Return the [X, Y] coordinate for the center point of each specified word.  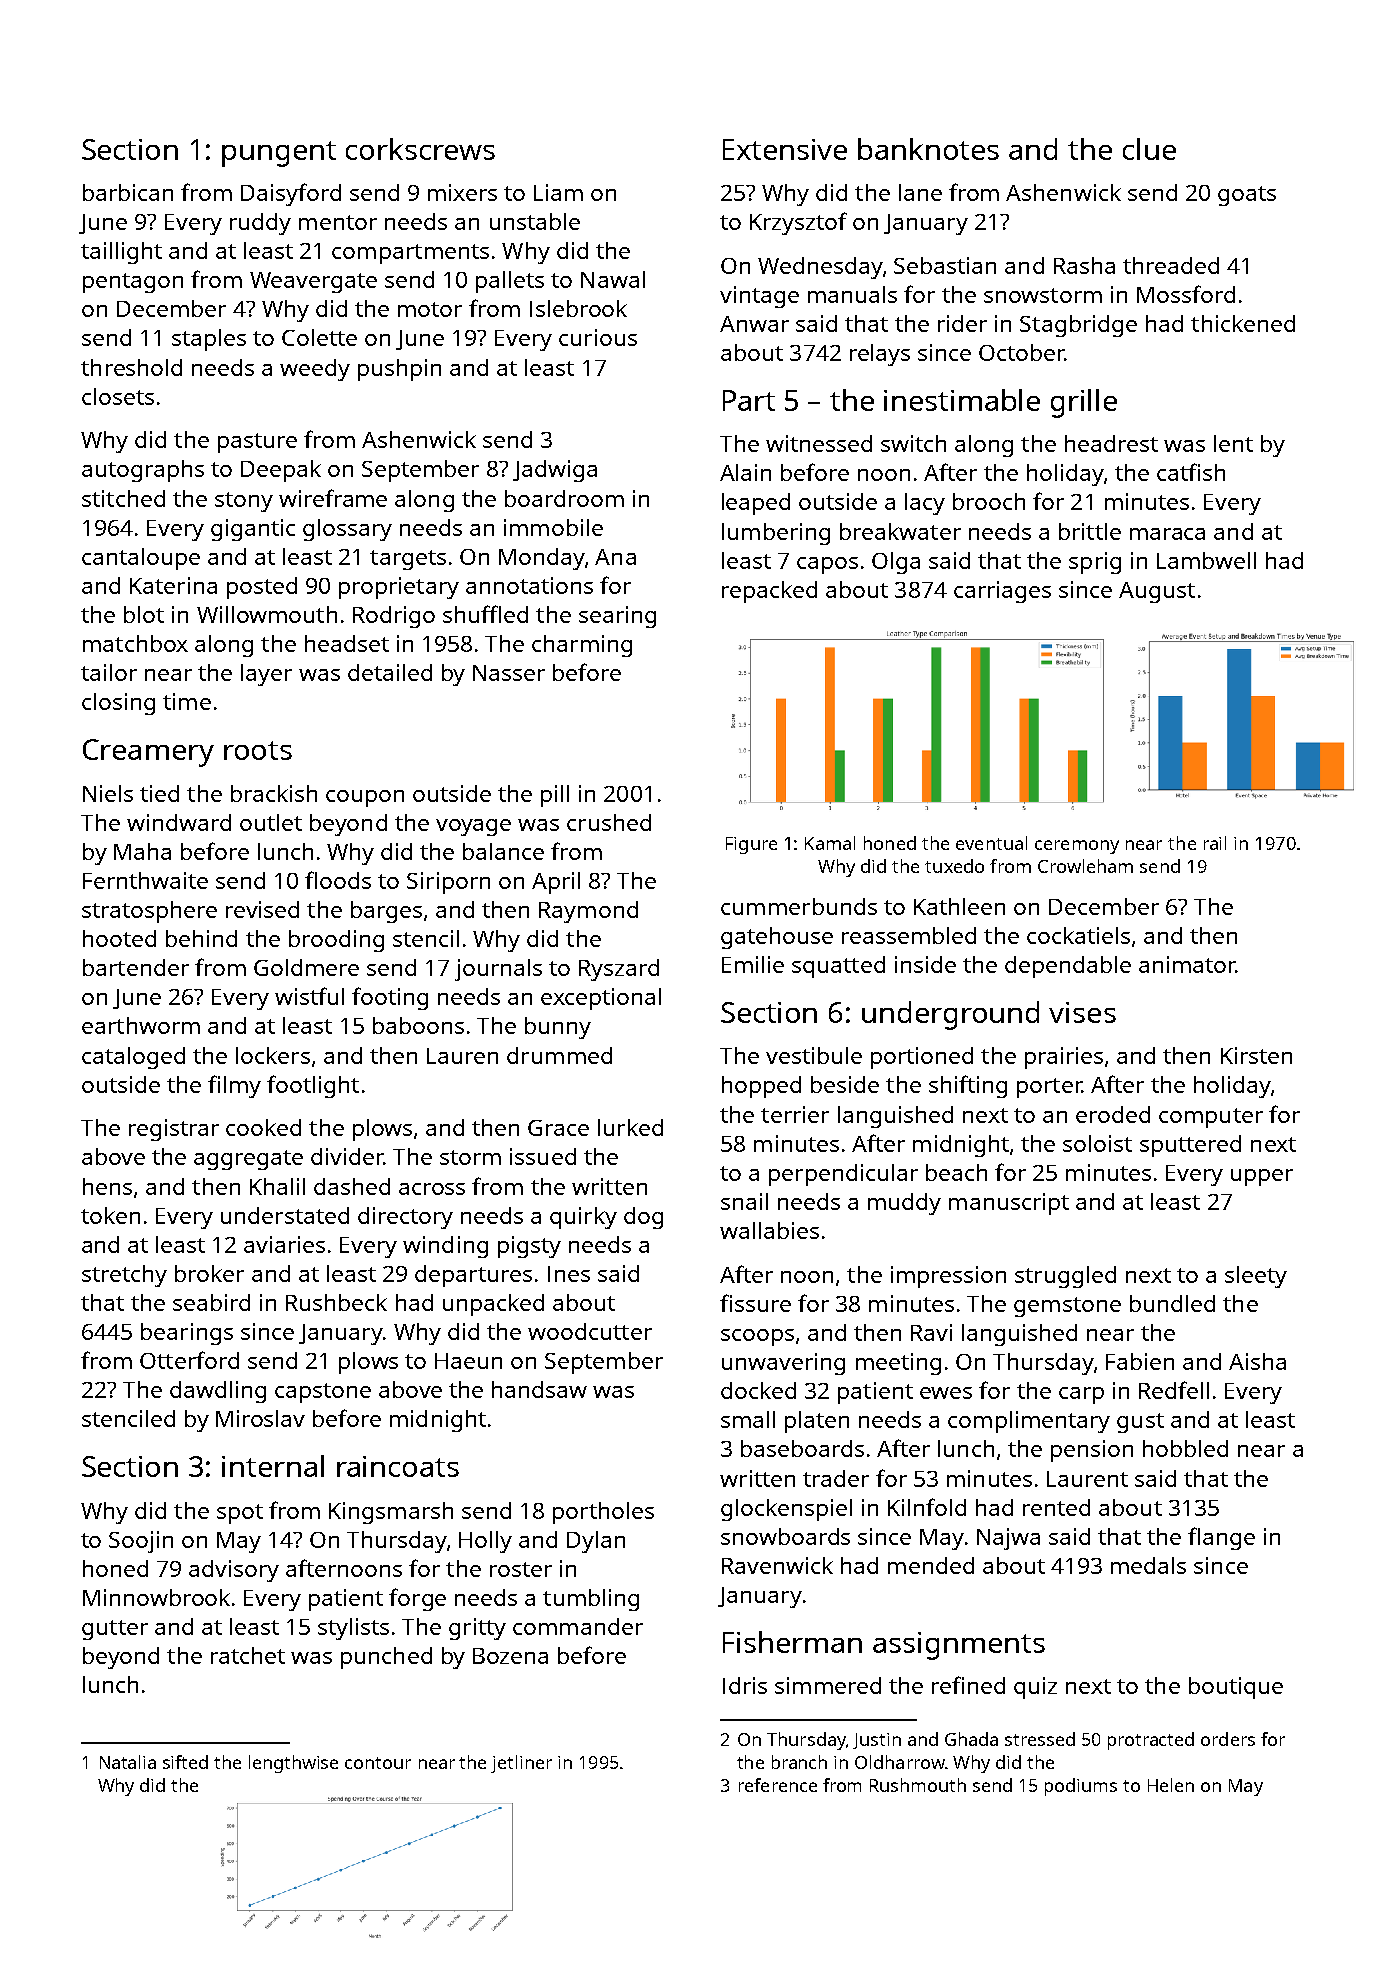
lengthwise [293, 1764]
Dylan [596, 1542]
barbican [128, 192]
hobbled [1185, 1448]
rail [1215, 843]
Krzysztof [798, 223]
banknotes [928, 149]
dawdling [218, 1392]
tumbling [591, 1600]
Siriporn [448, 883]
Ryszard [619, 970]
